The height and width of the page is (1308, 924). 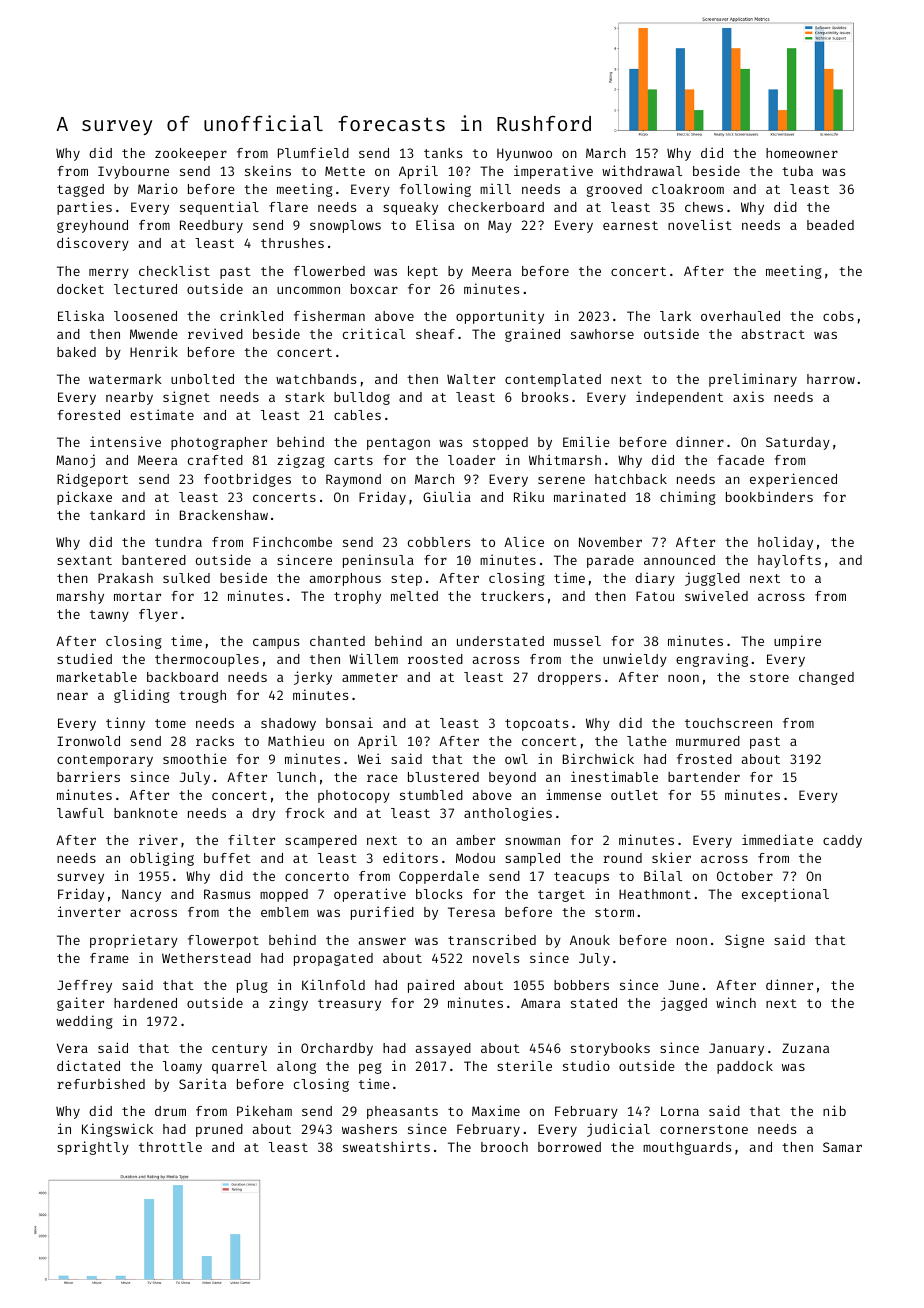 I want to click on barriers, so click(x=88, y=776).
